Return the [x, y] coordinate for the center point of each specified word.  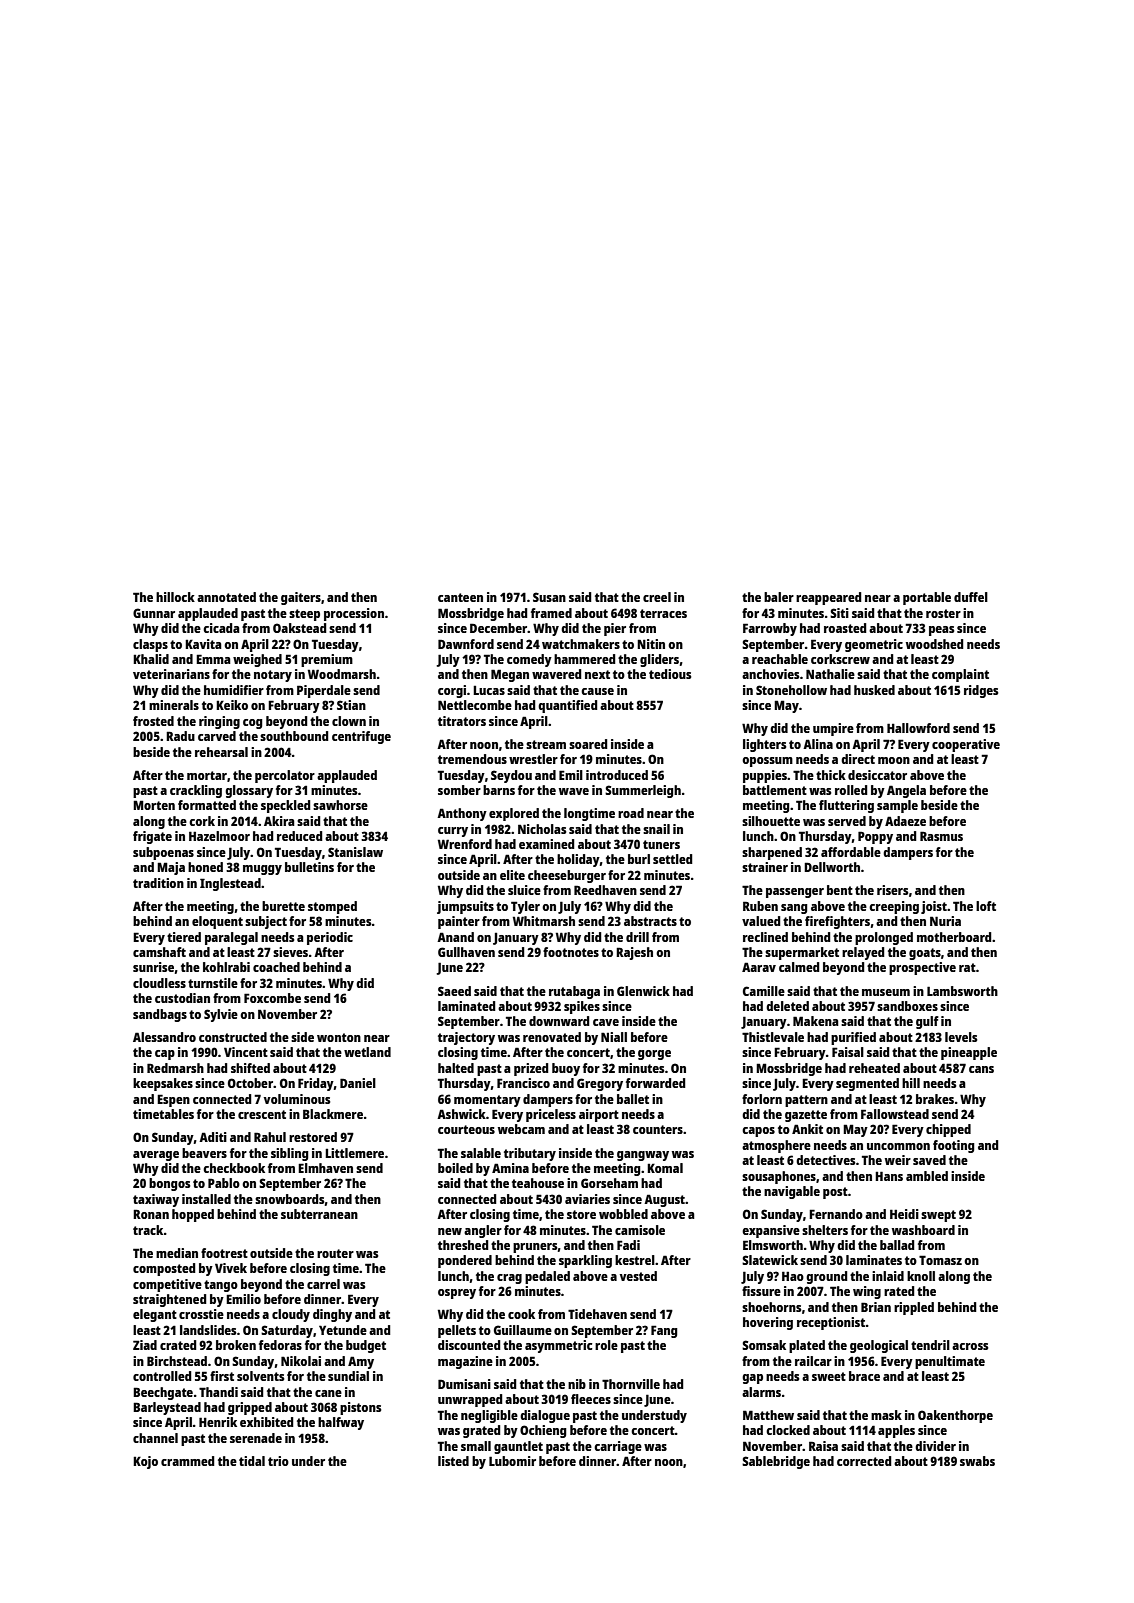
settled [673, 859]
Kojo [145, 1462]
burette [283, 906]
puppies [765, 776]
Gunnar [154, 613]
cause [597, 691]
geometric [874, 645]
